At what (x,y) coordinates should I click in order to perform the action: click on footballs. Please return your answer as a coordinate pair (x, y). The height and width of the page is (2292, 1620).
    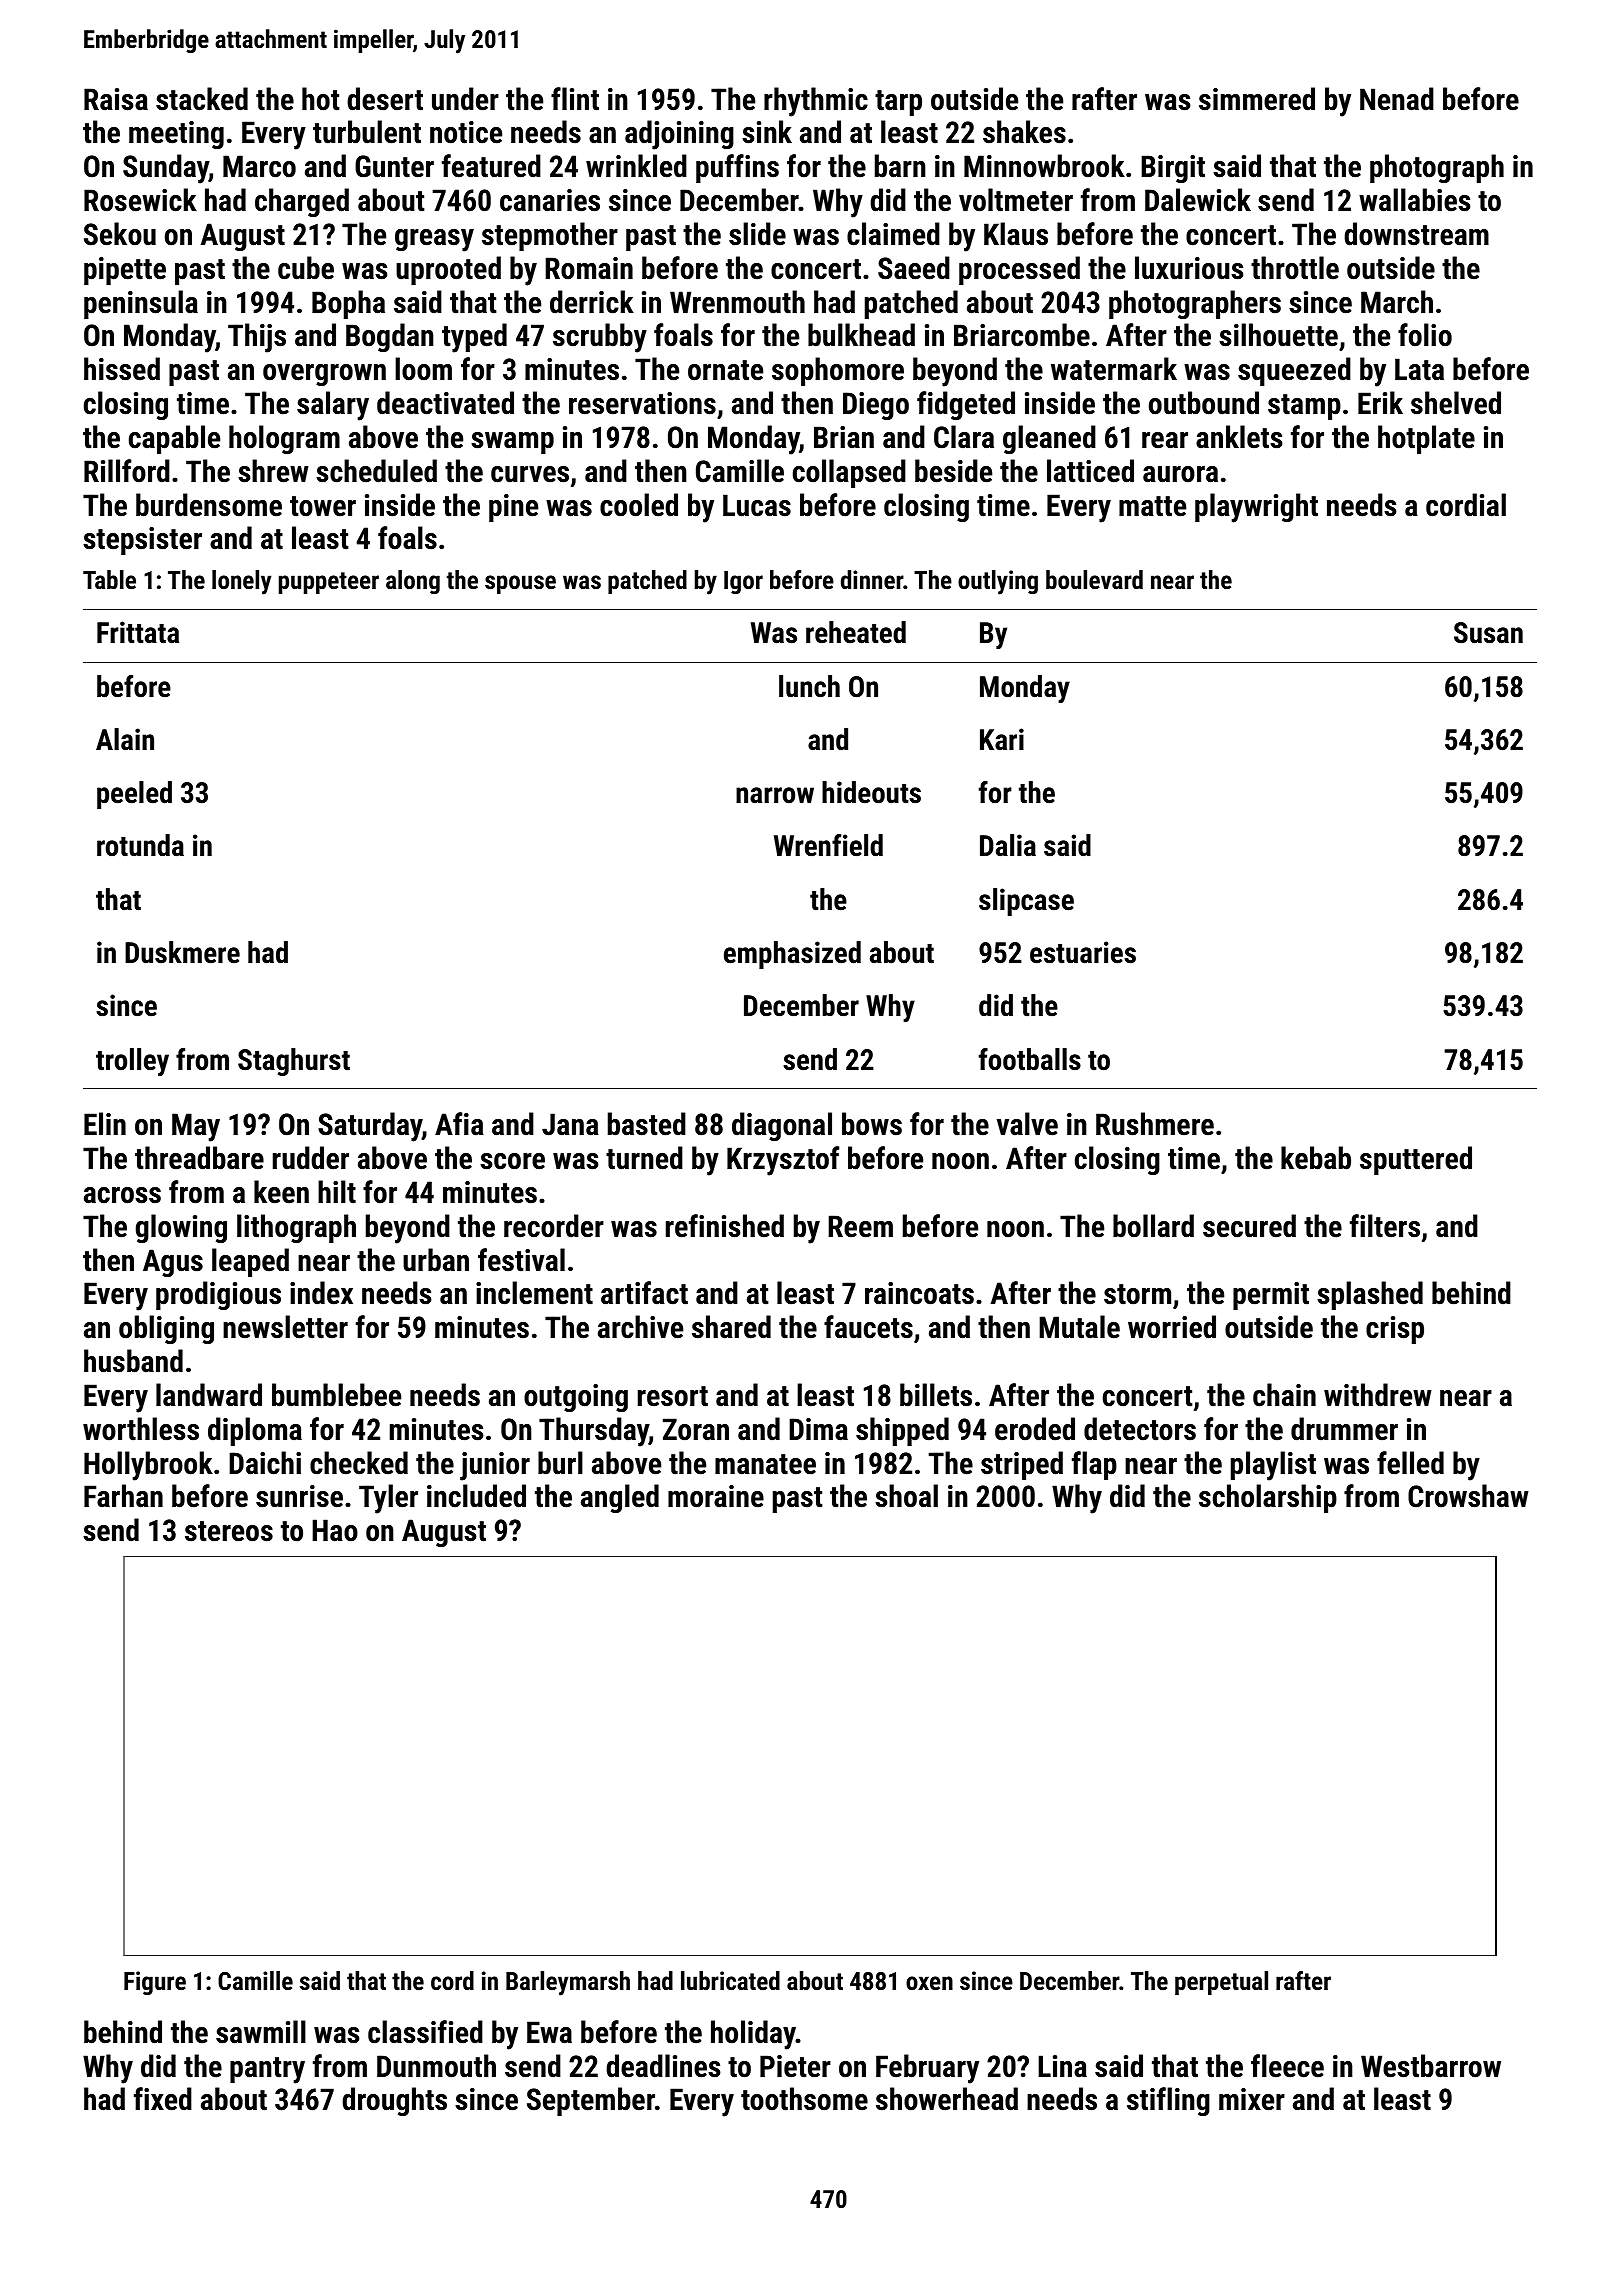
    Looking at the image, I should click on (1030, 1059).
